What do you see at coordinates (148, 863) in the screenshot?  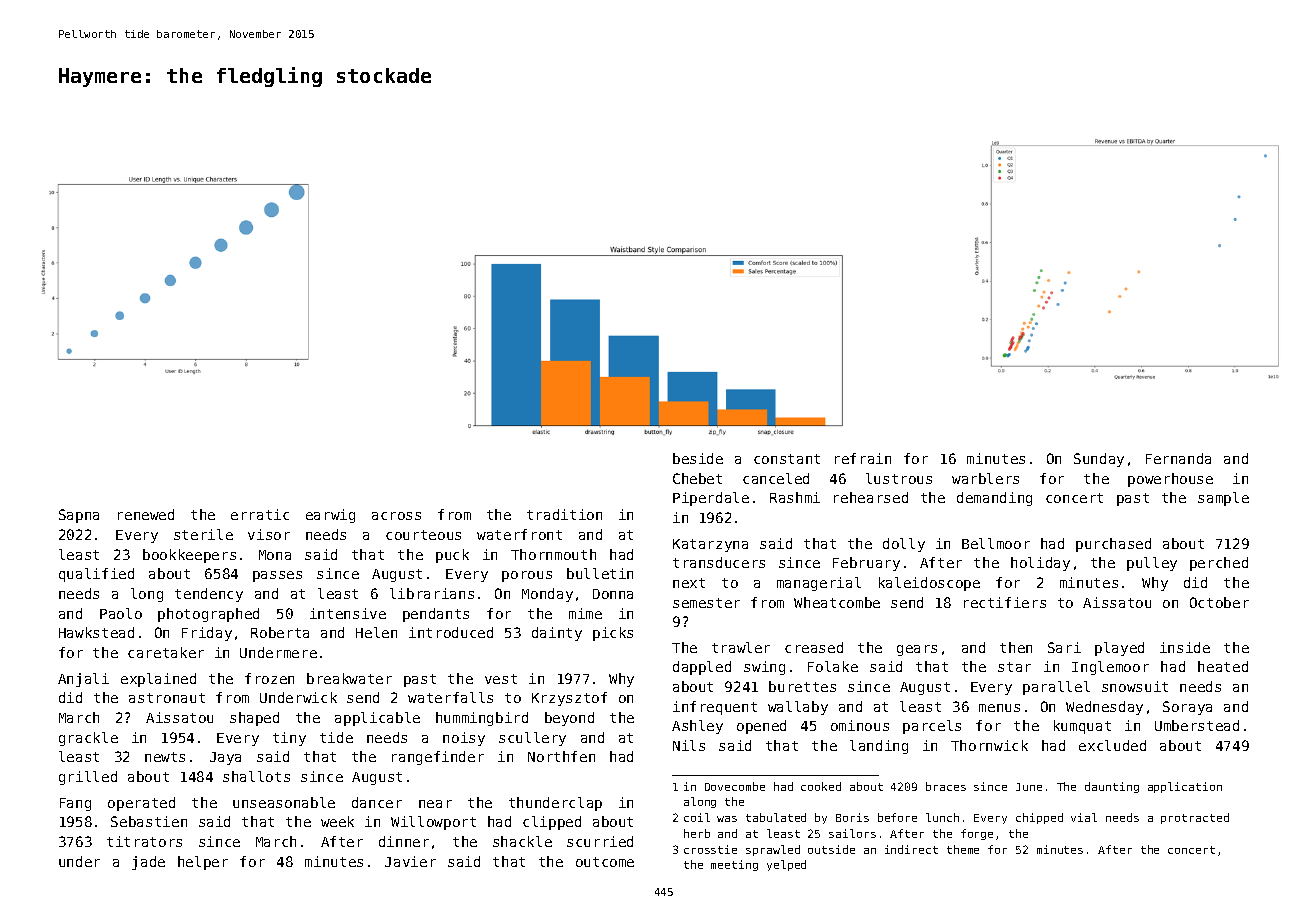 I see `jade` at bounding box center [148, 863].
